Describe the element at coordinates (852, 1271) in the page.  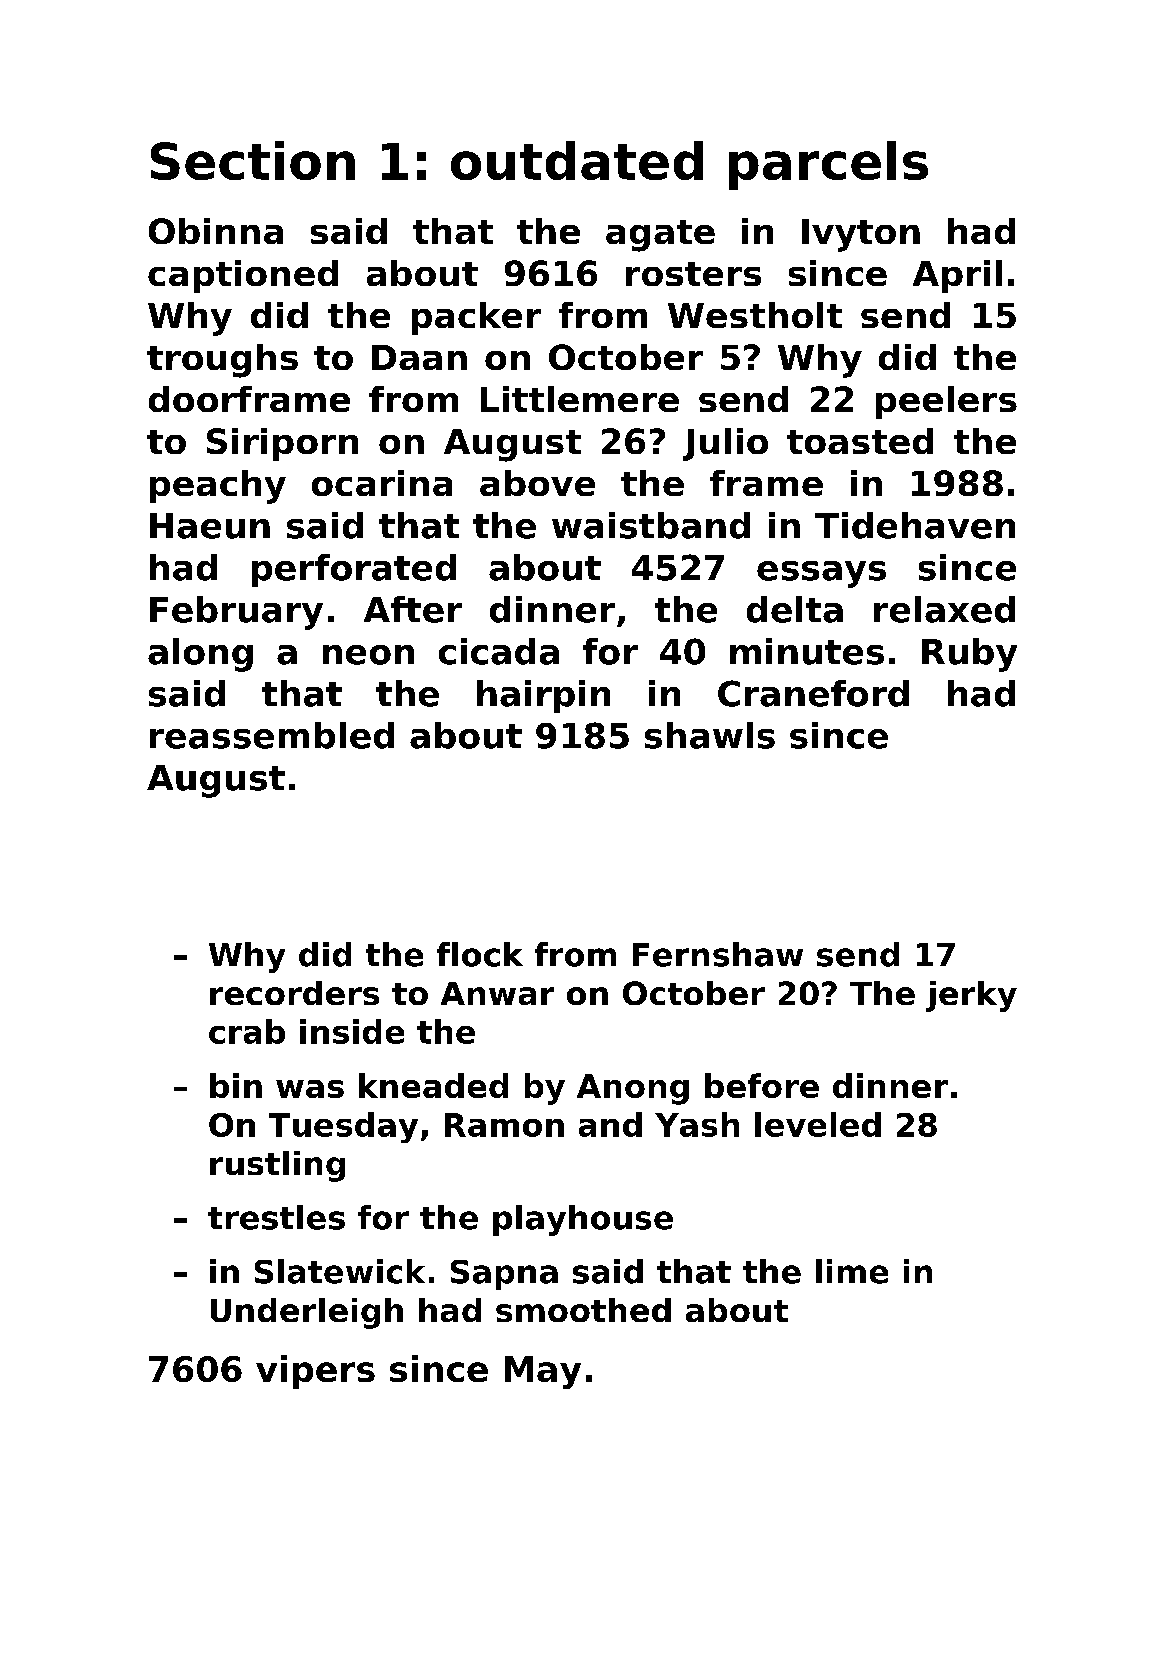
I see `lime` at that location.
